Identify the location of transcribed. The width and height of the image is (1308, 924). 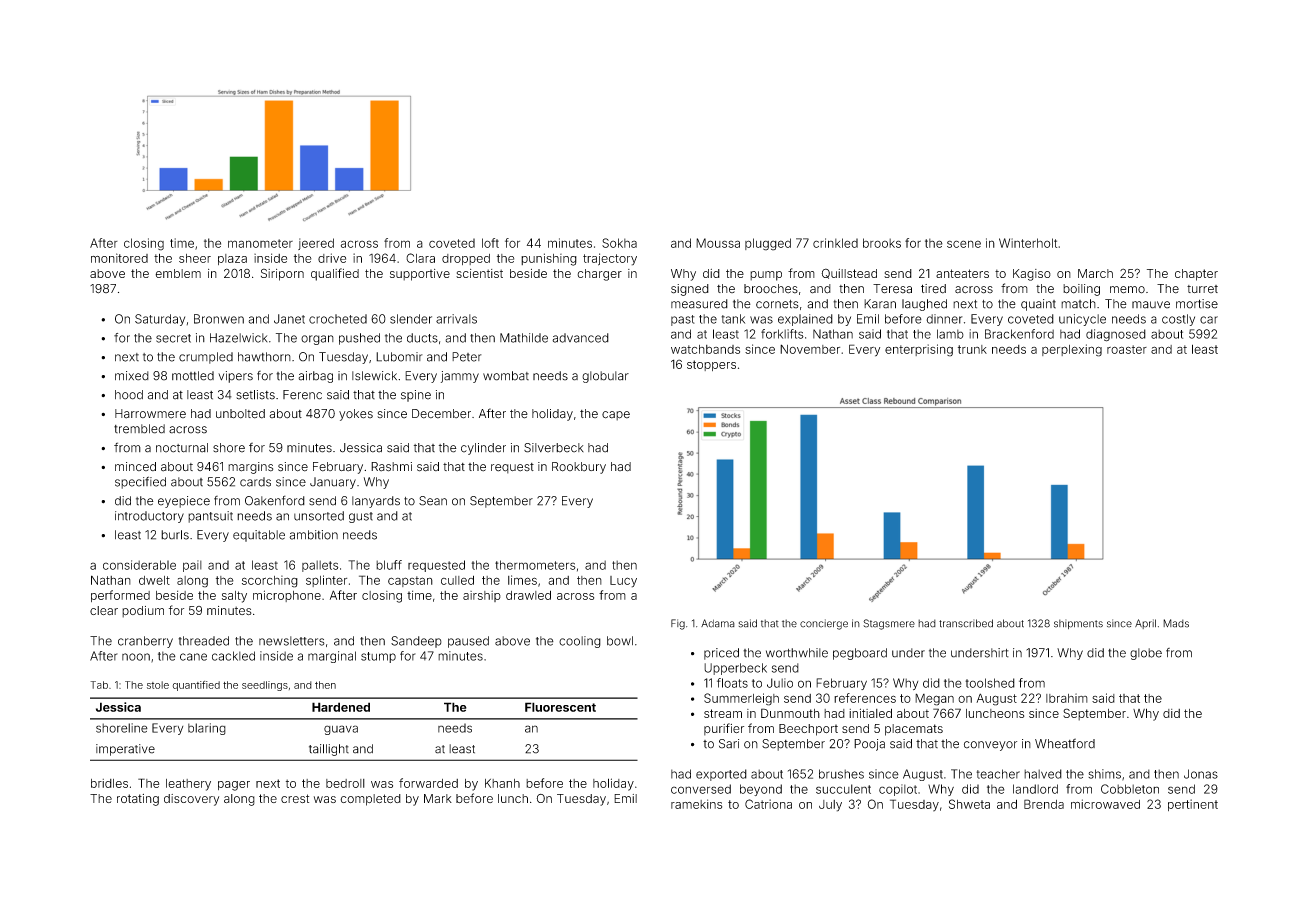
(966, 623).
